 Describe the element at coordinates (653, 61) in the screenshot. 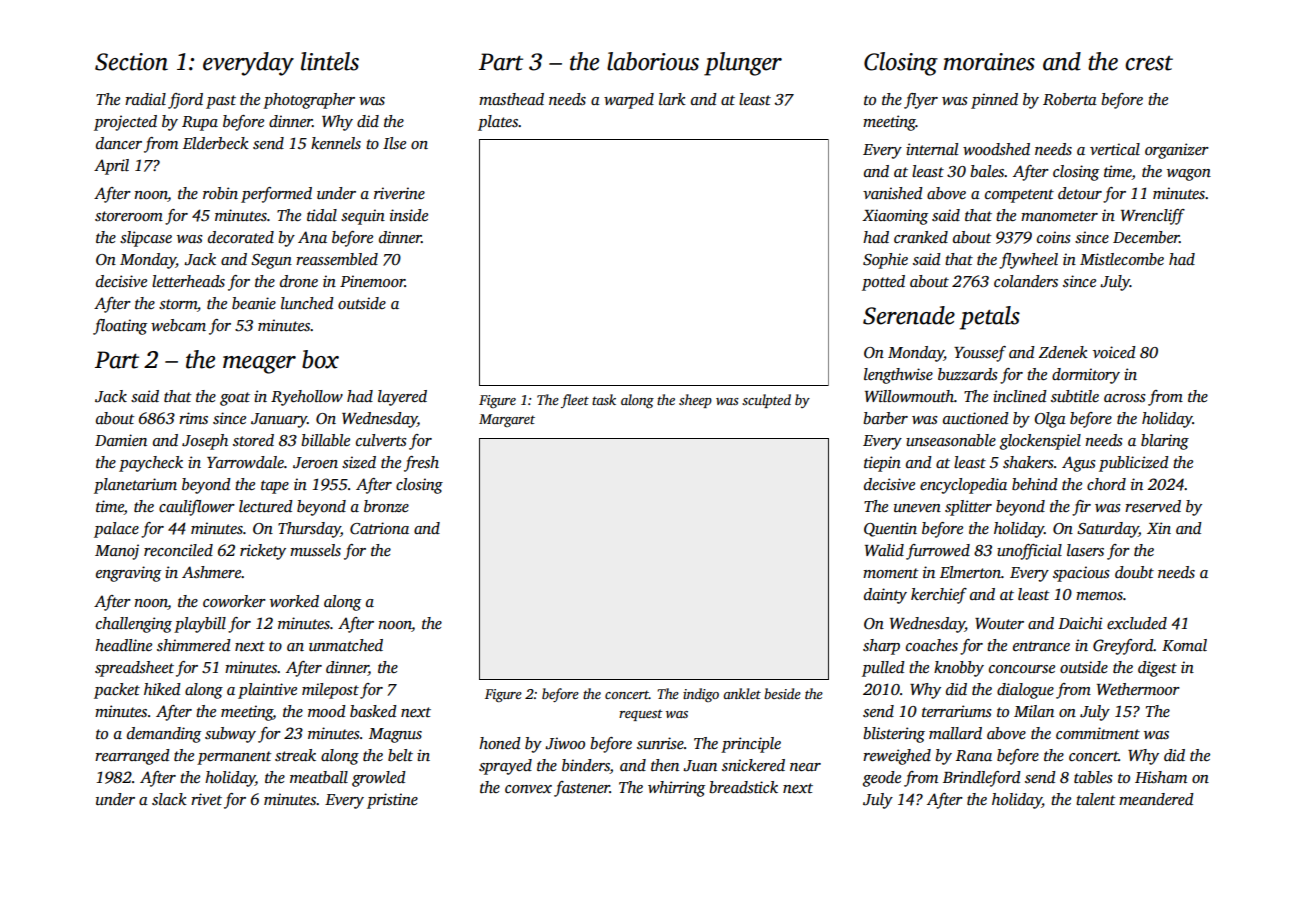

I see `laborious` at that location.
